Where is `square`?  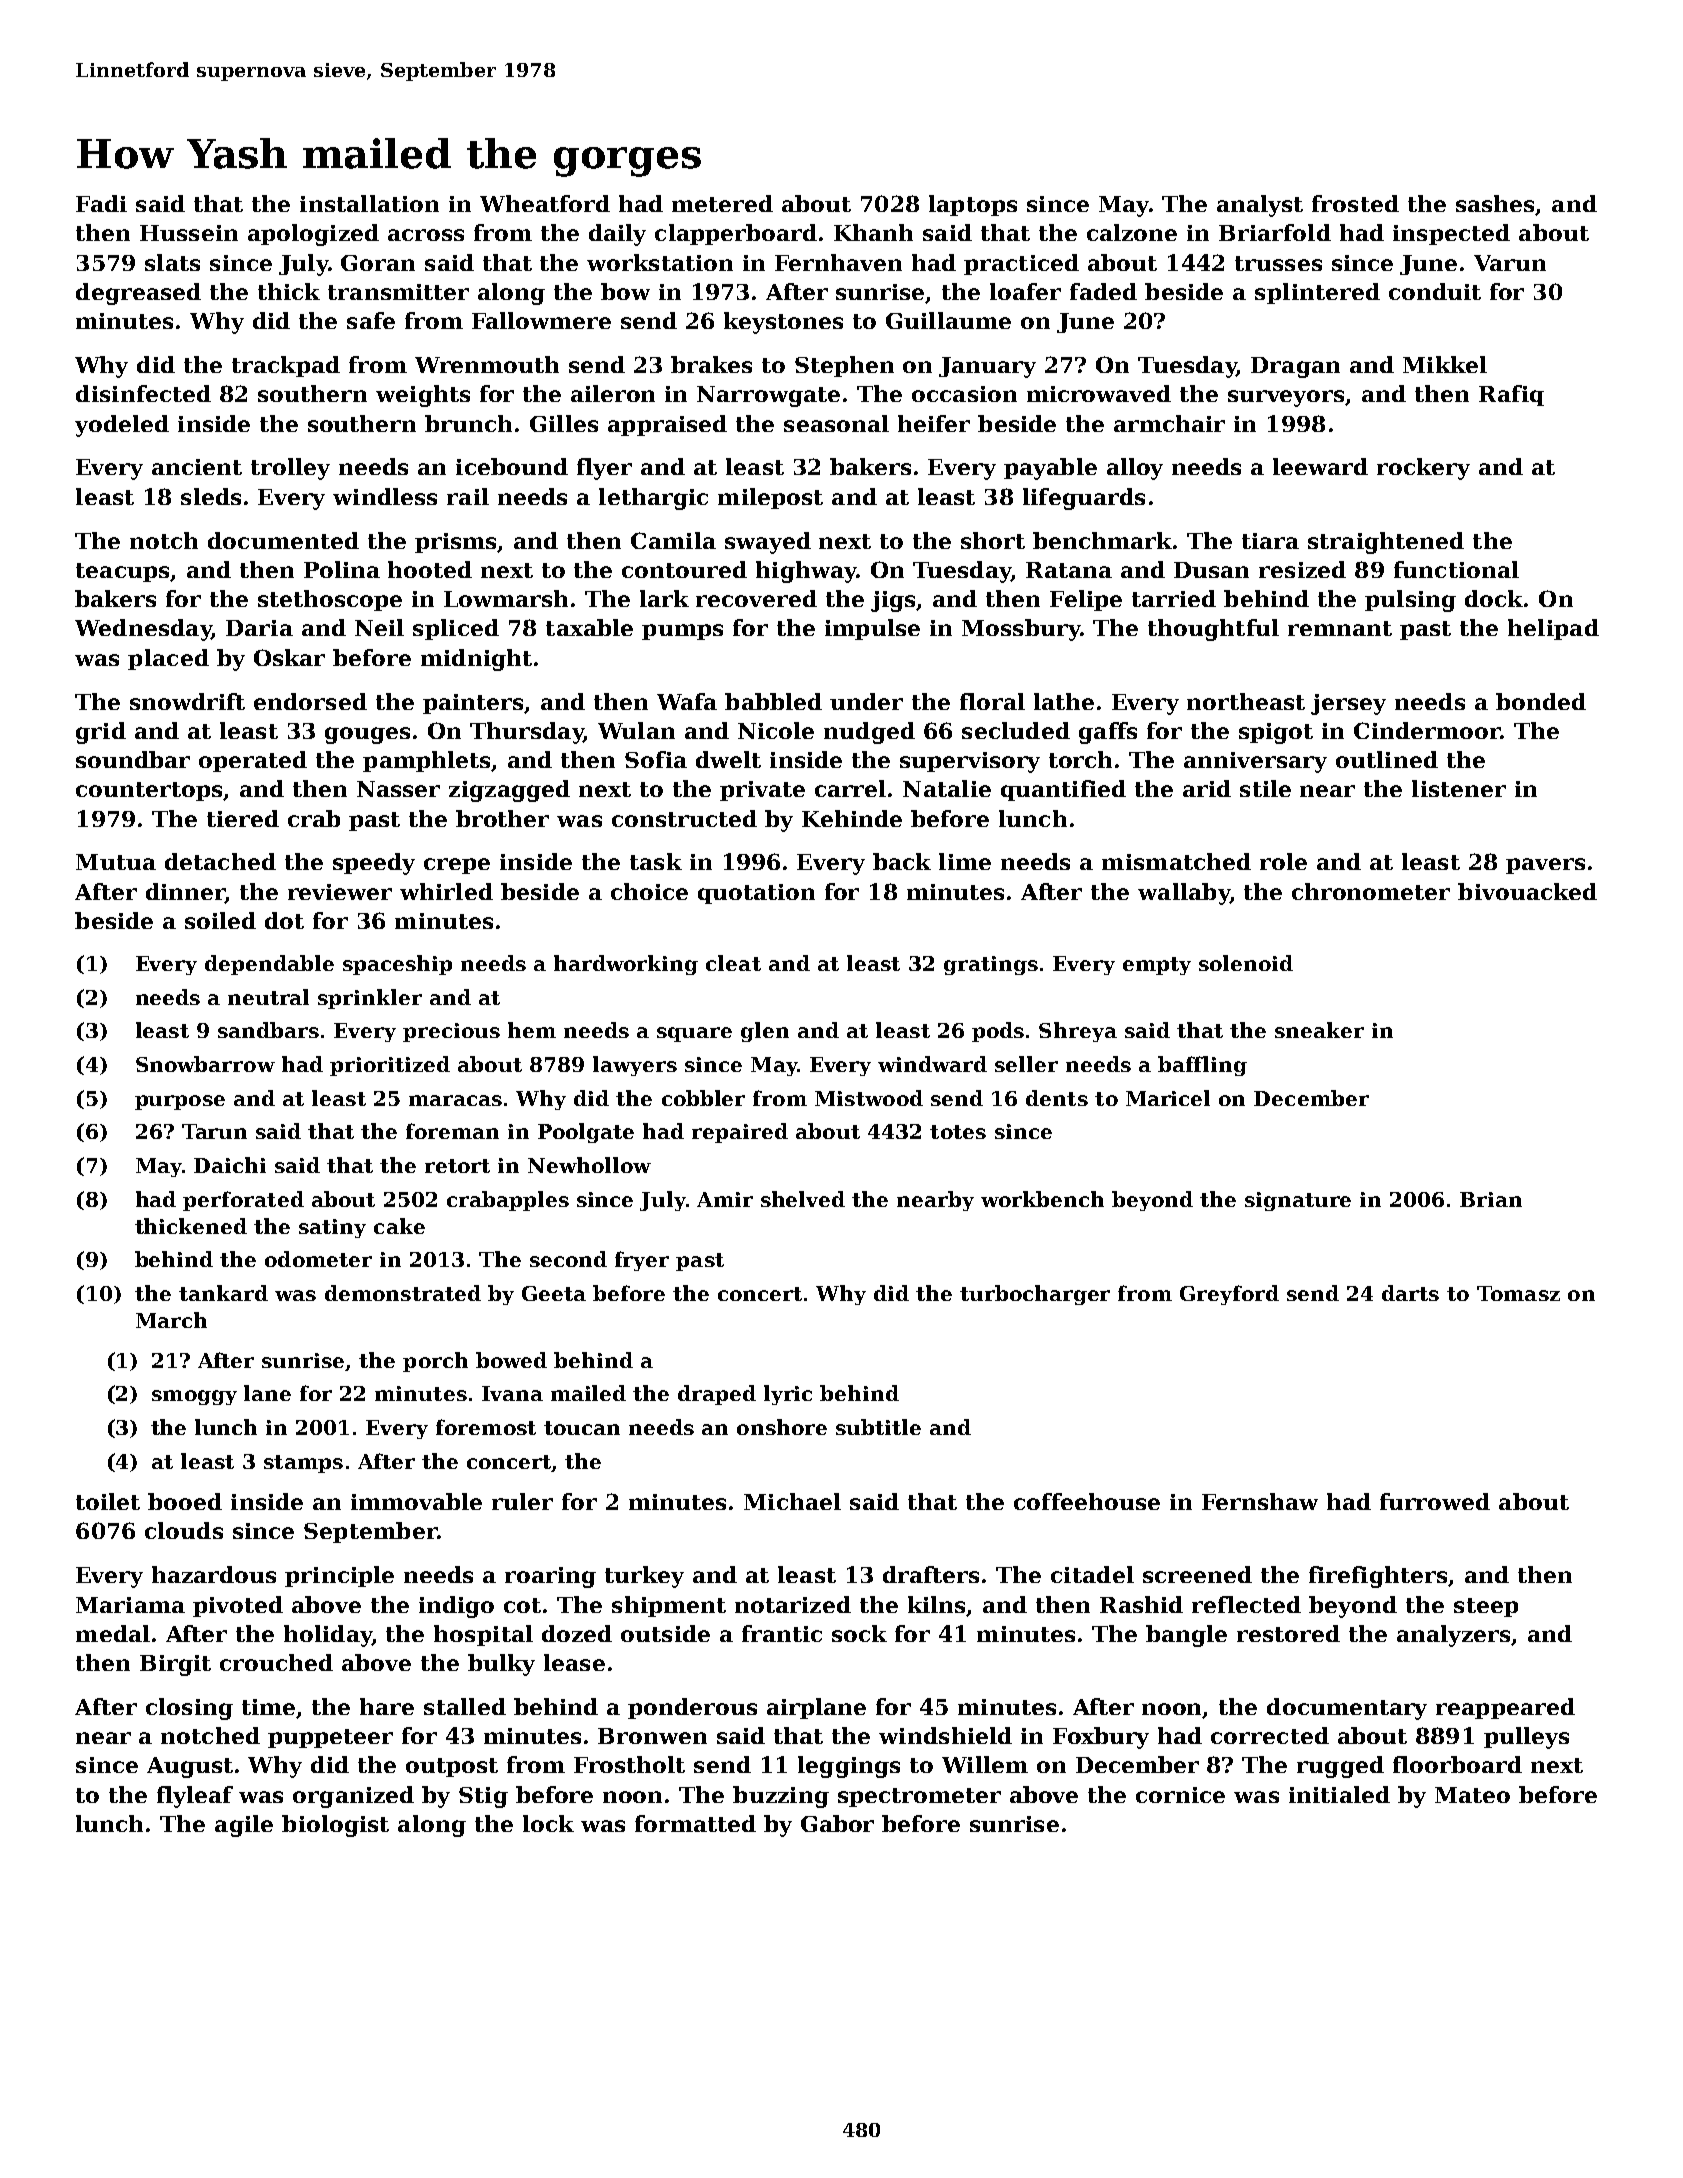 square is located at coordinates (694, 1034).
